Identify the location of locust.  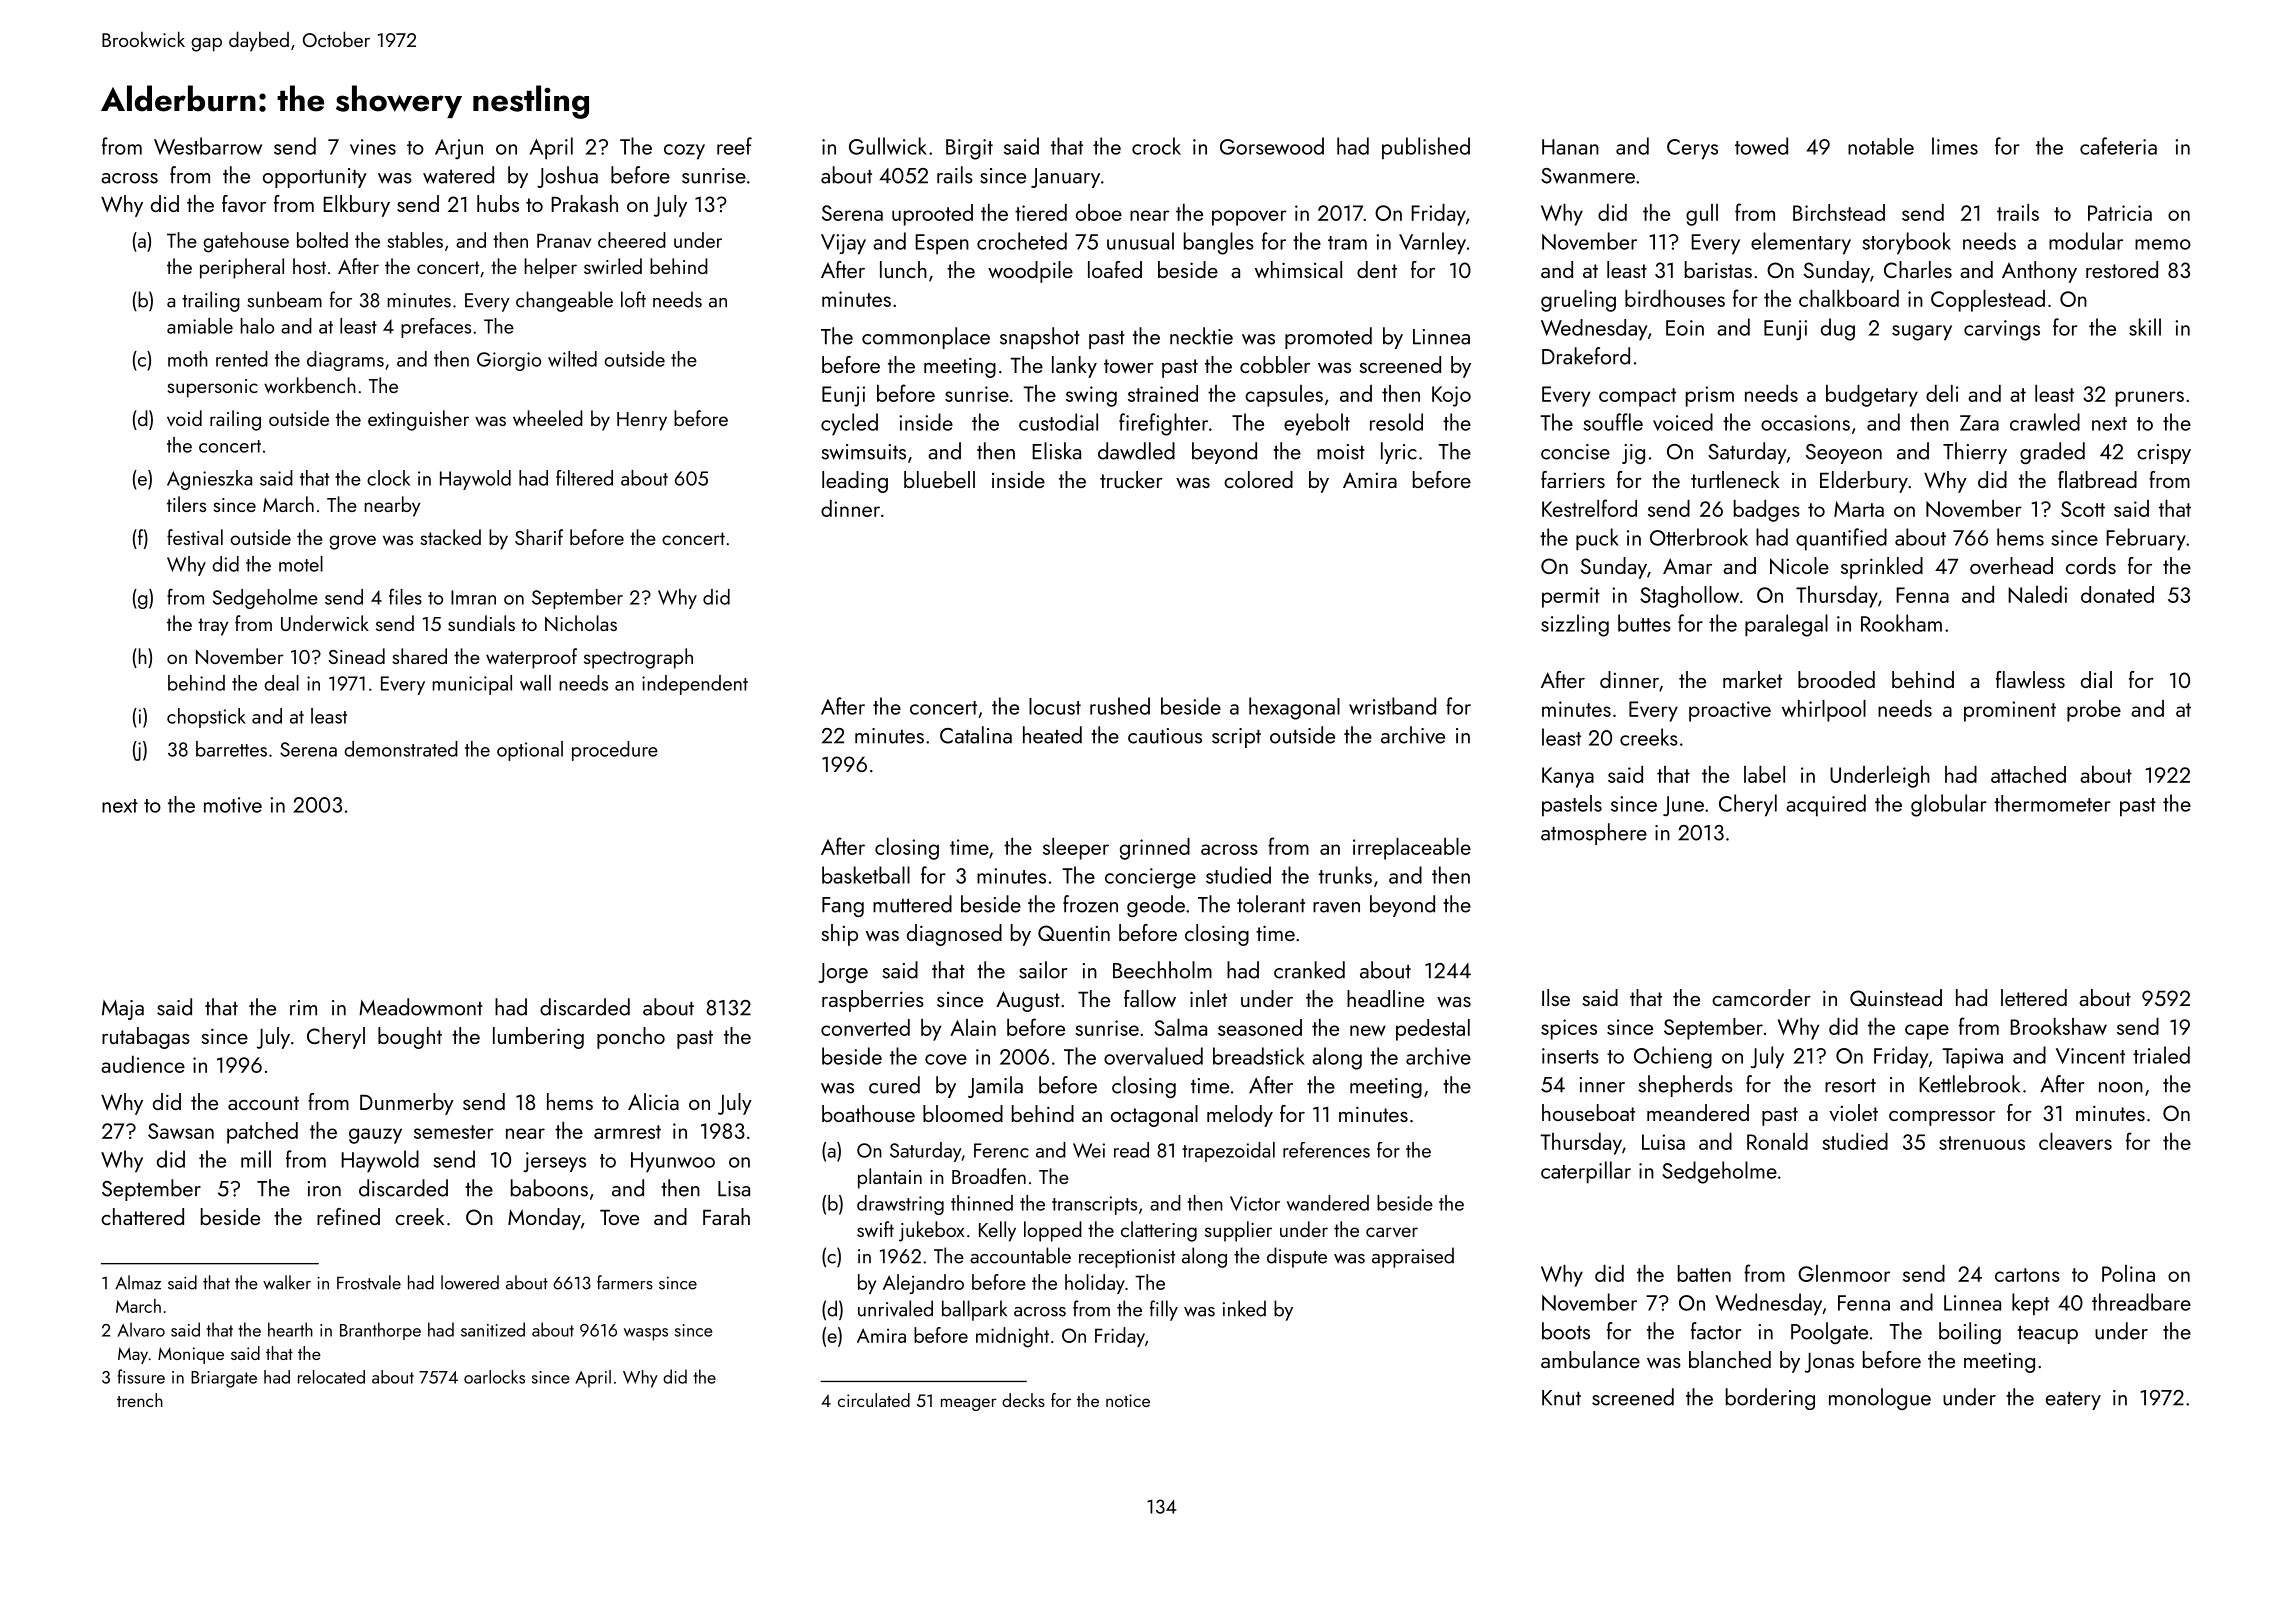
(1055, 706).
